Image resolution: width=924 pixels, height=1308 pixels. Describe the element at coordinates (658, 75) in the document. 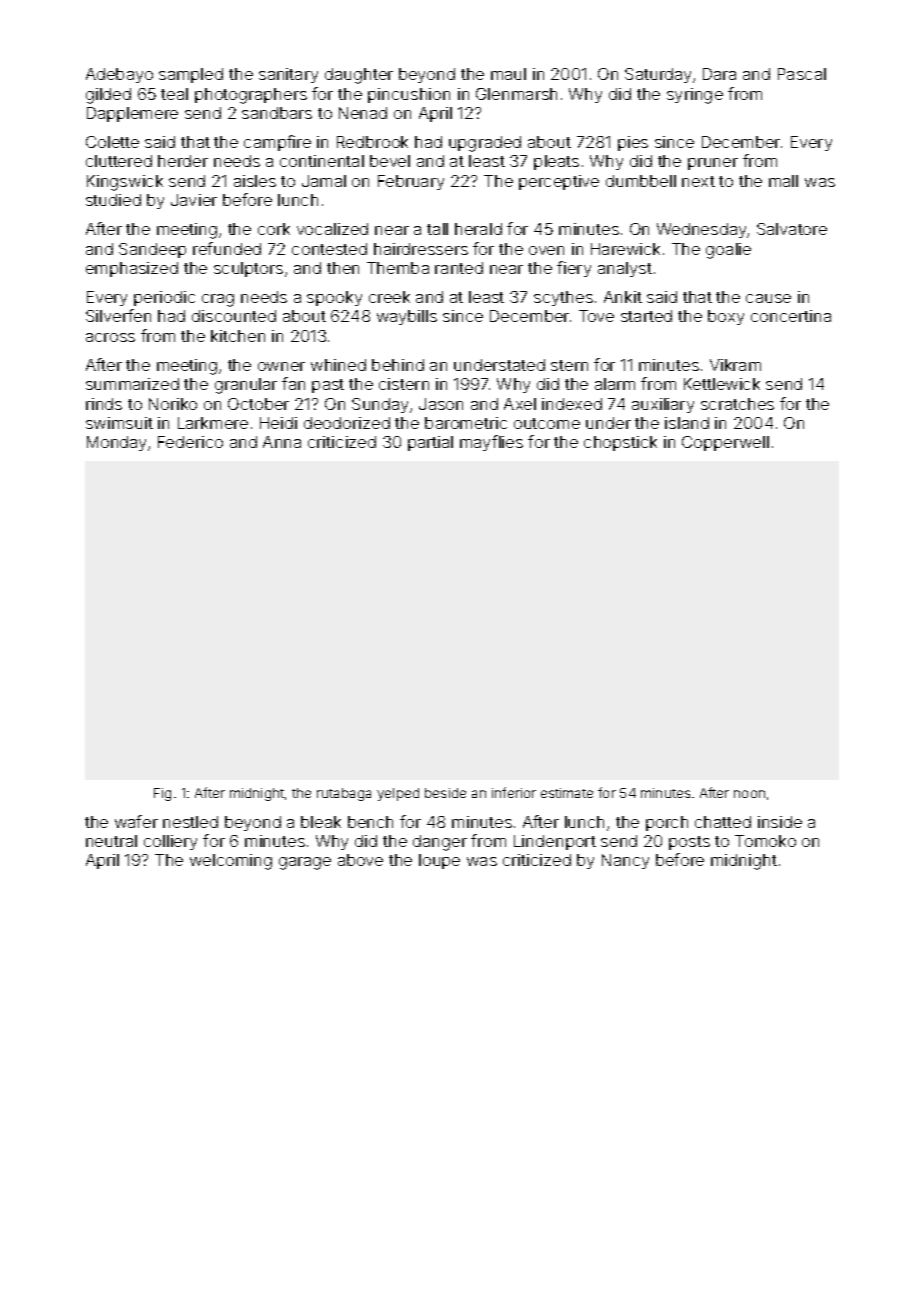

I see `Saturday` at that location.
